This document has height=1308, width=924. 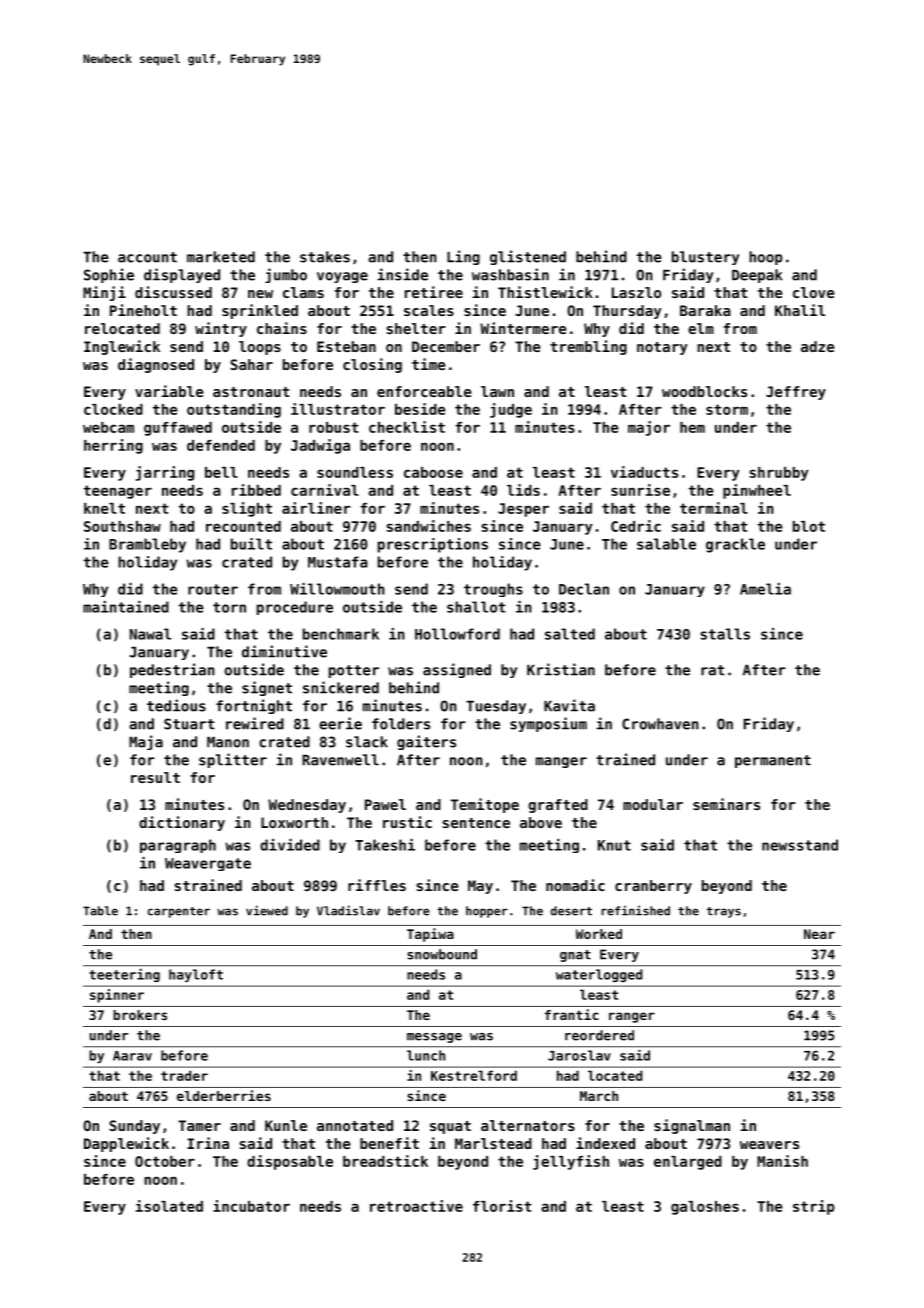 I want to click on Maja, so click(x=146, y=742).
